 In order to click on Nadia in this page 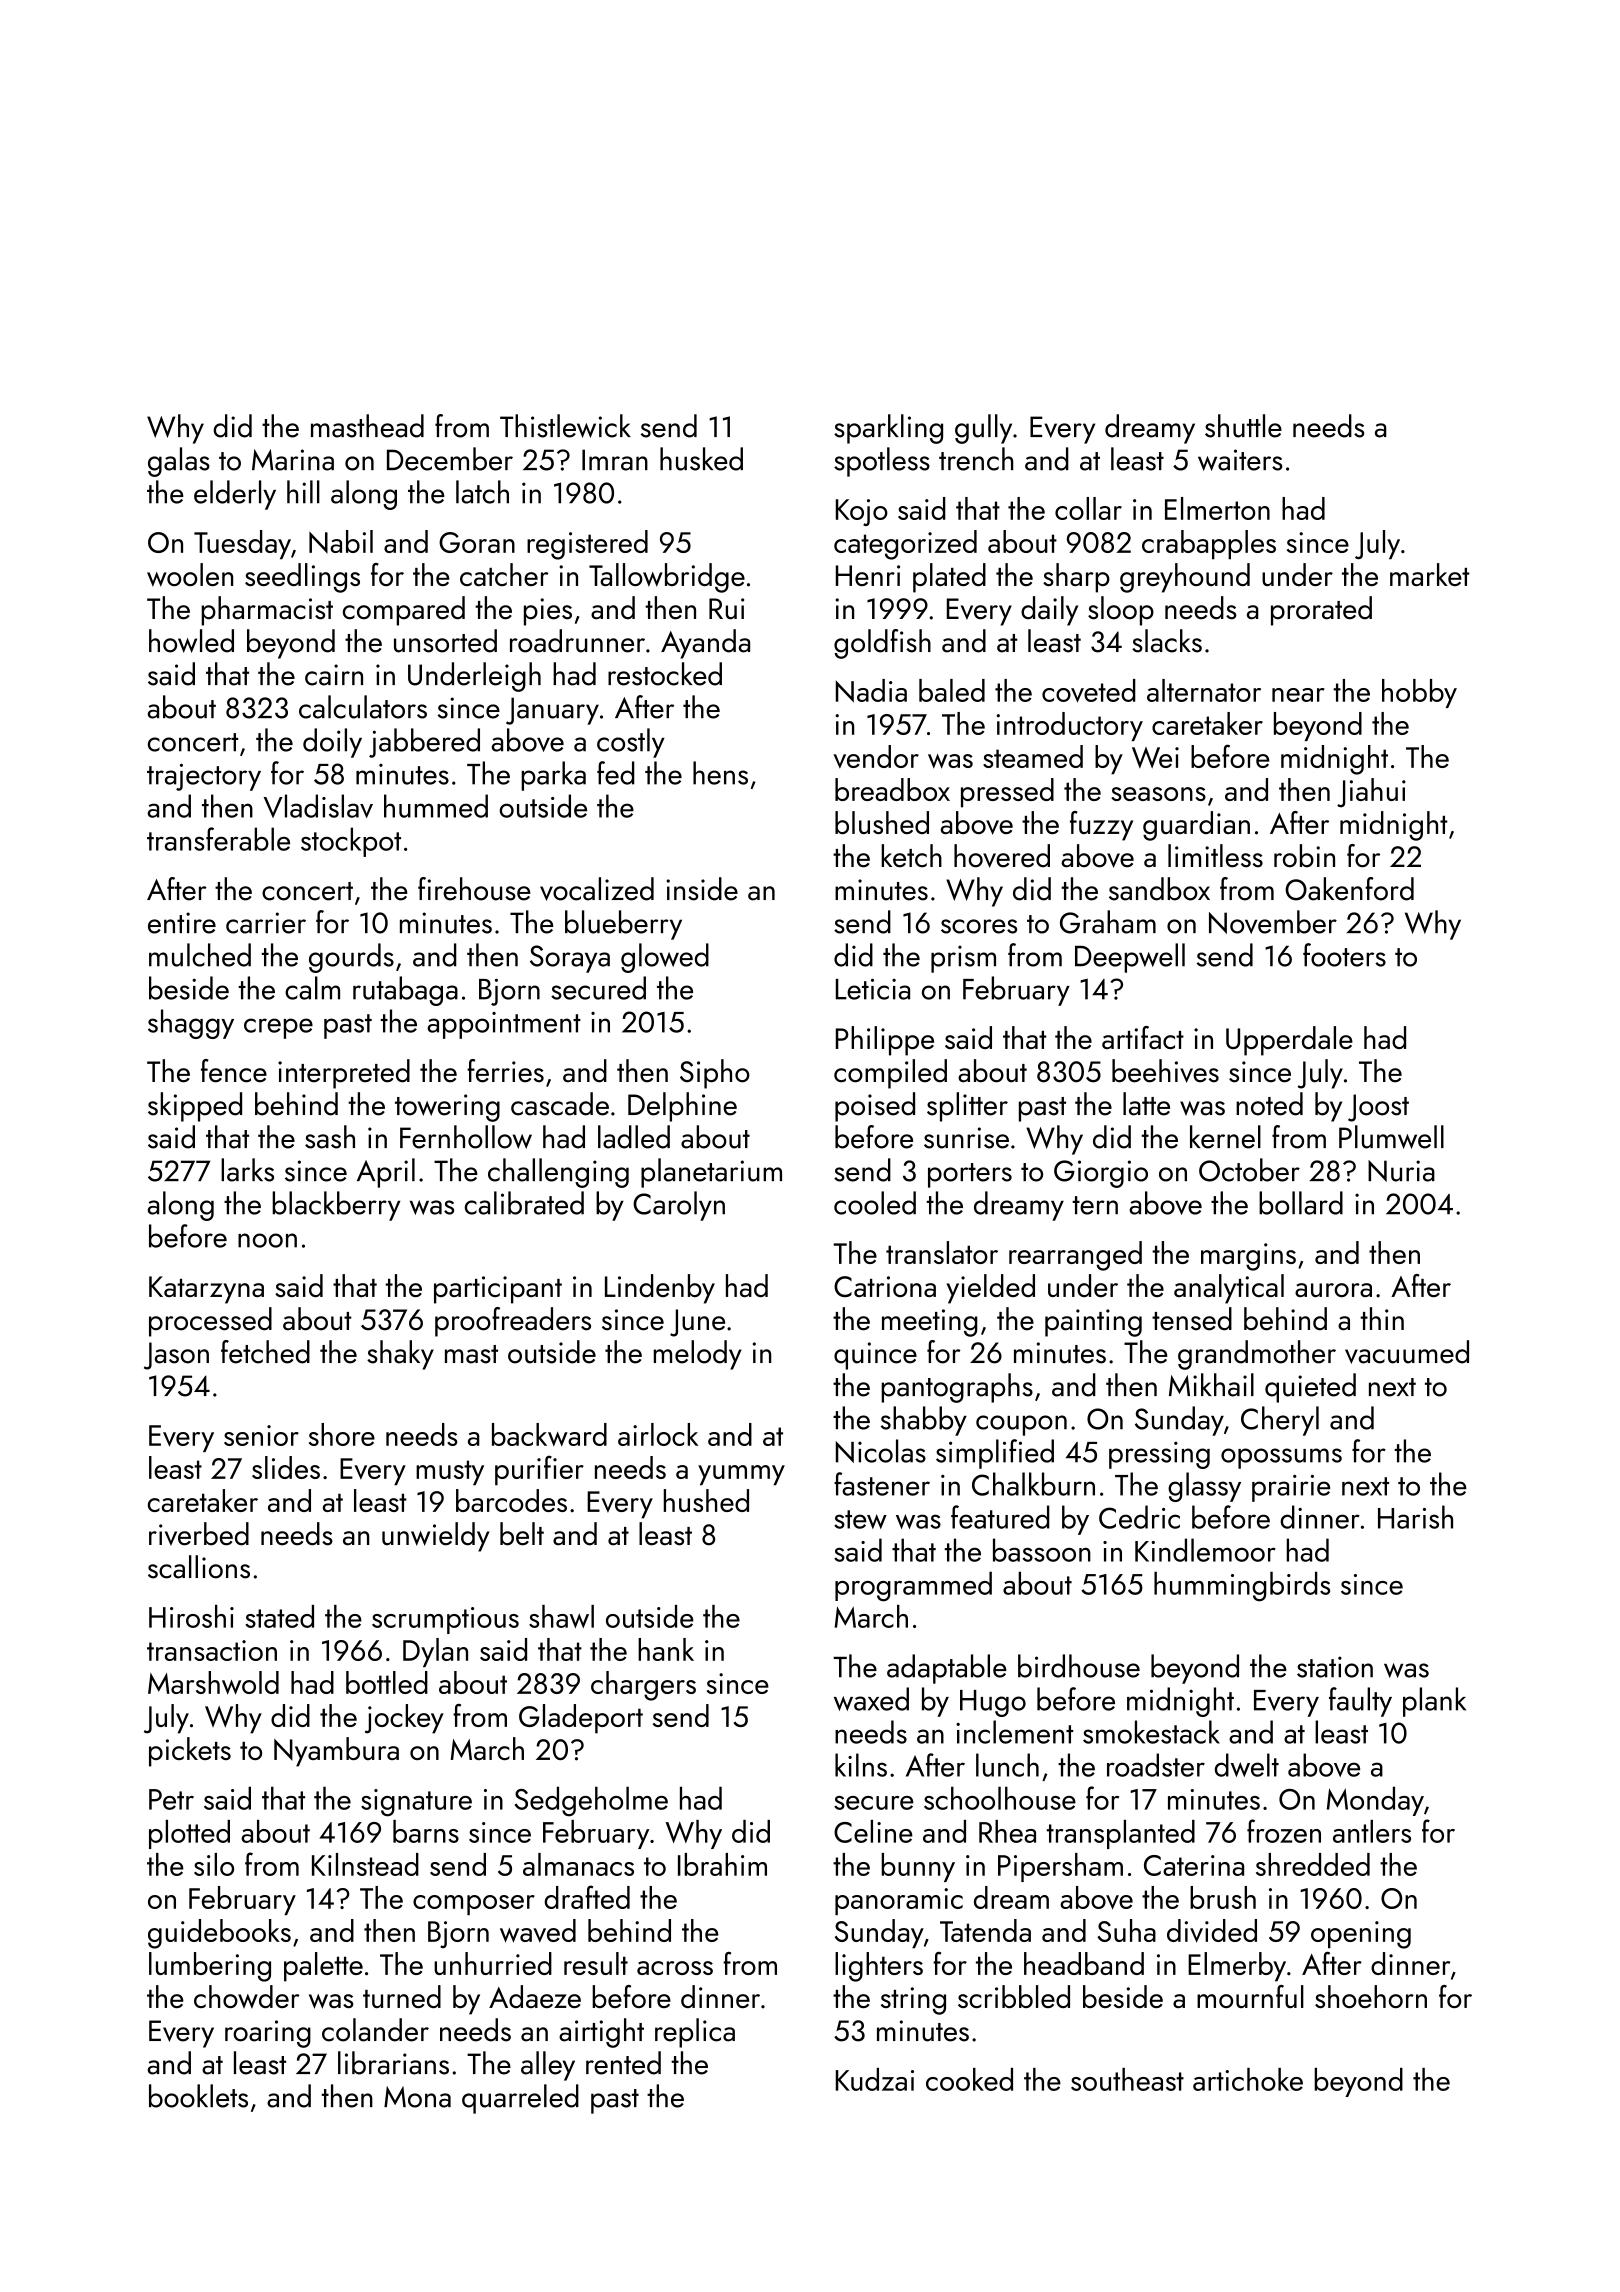, I will do `click(871, 690)`.
